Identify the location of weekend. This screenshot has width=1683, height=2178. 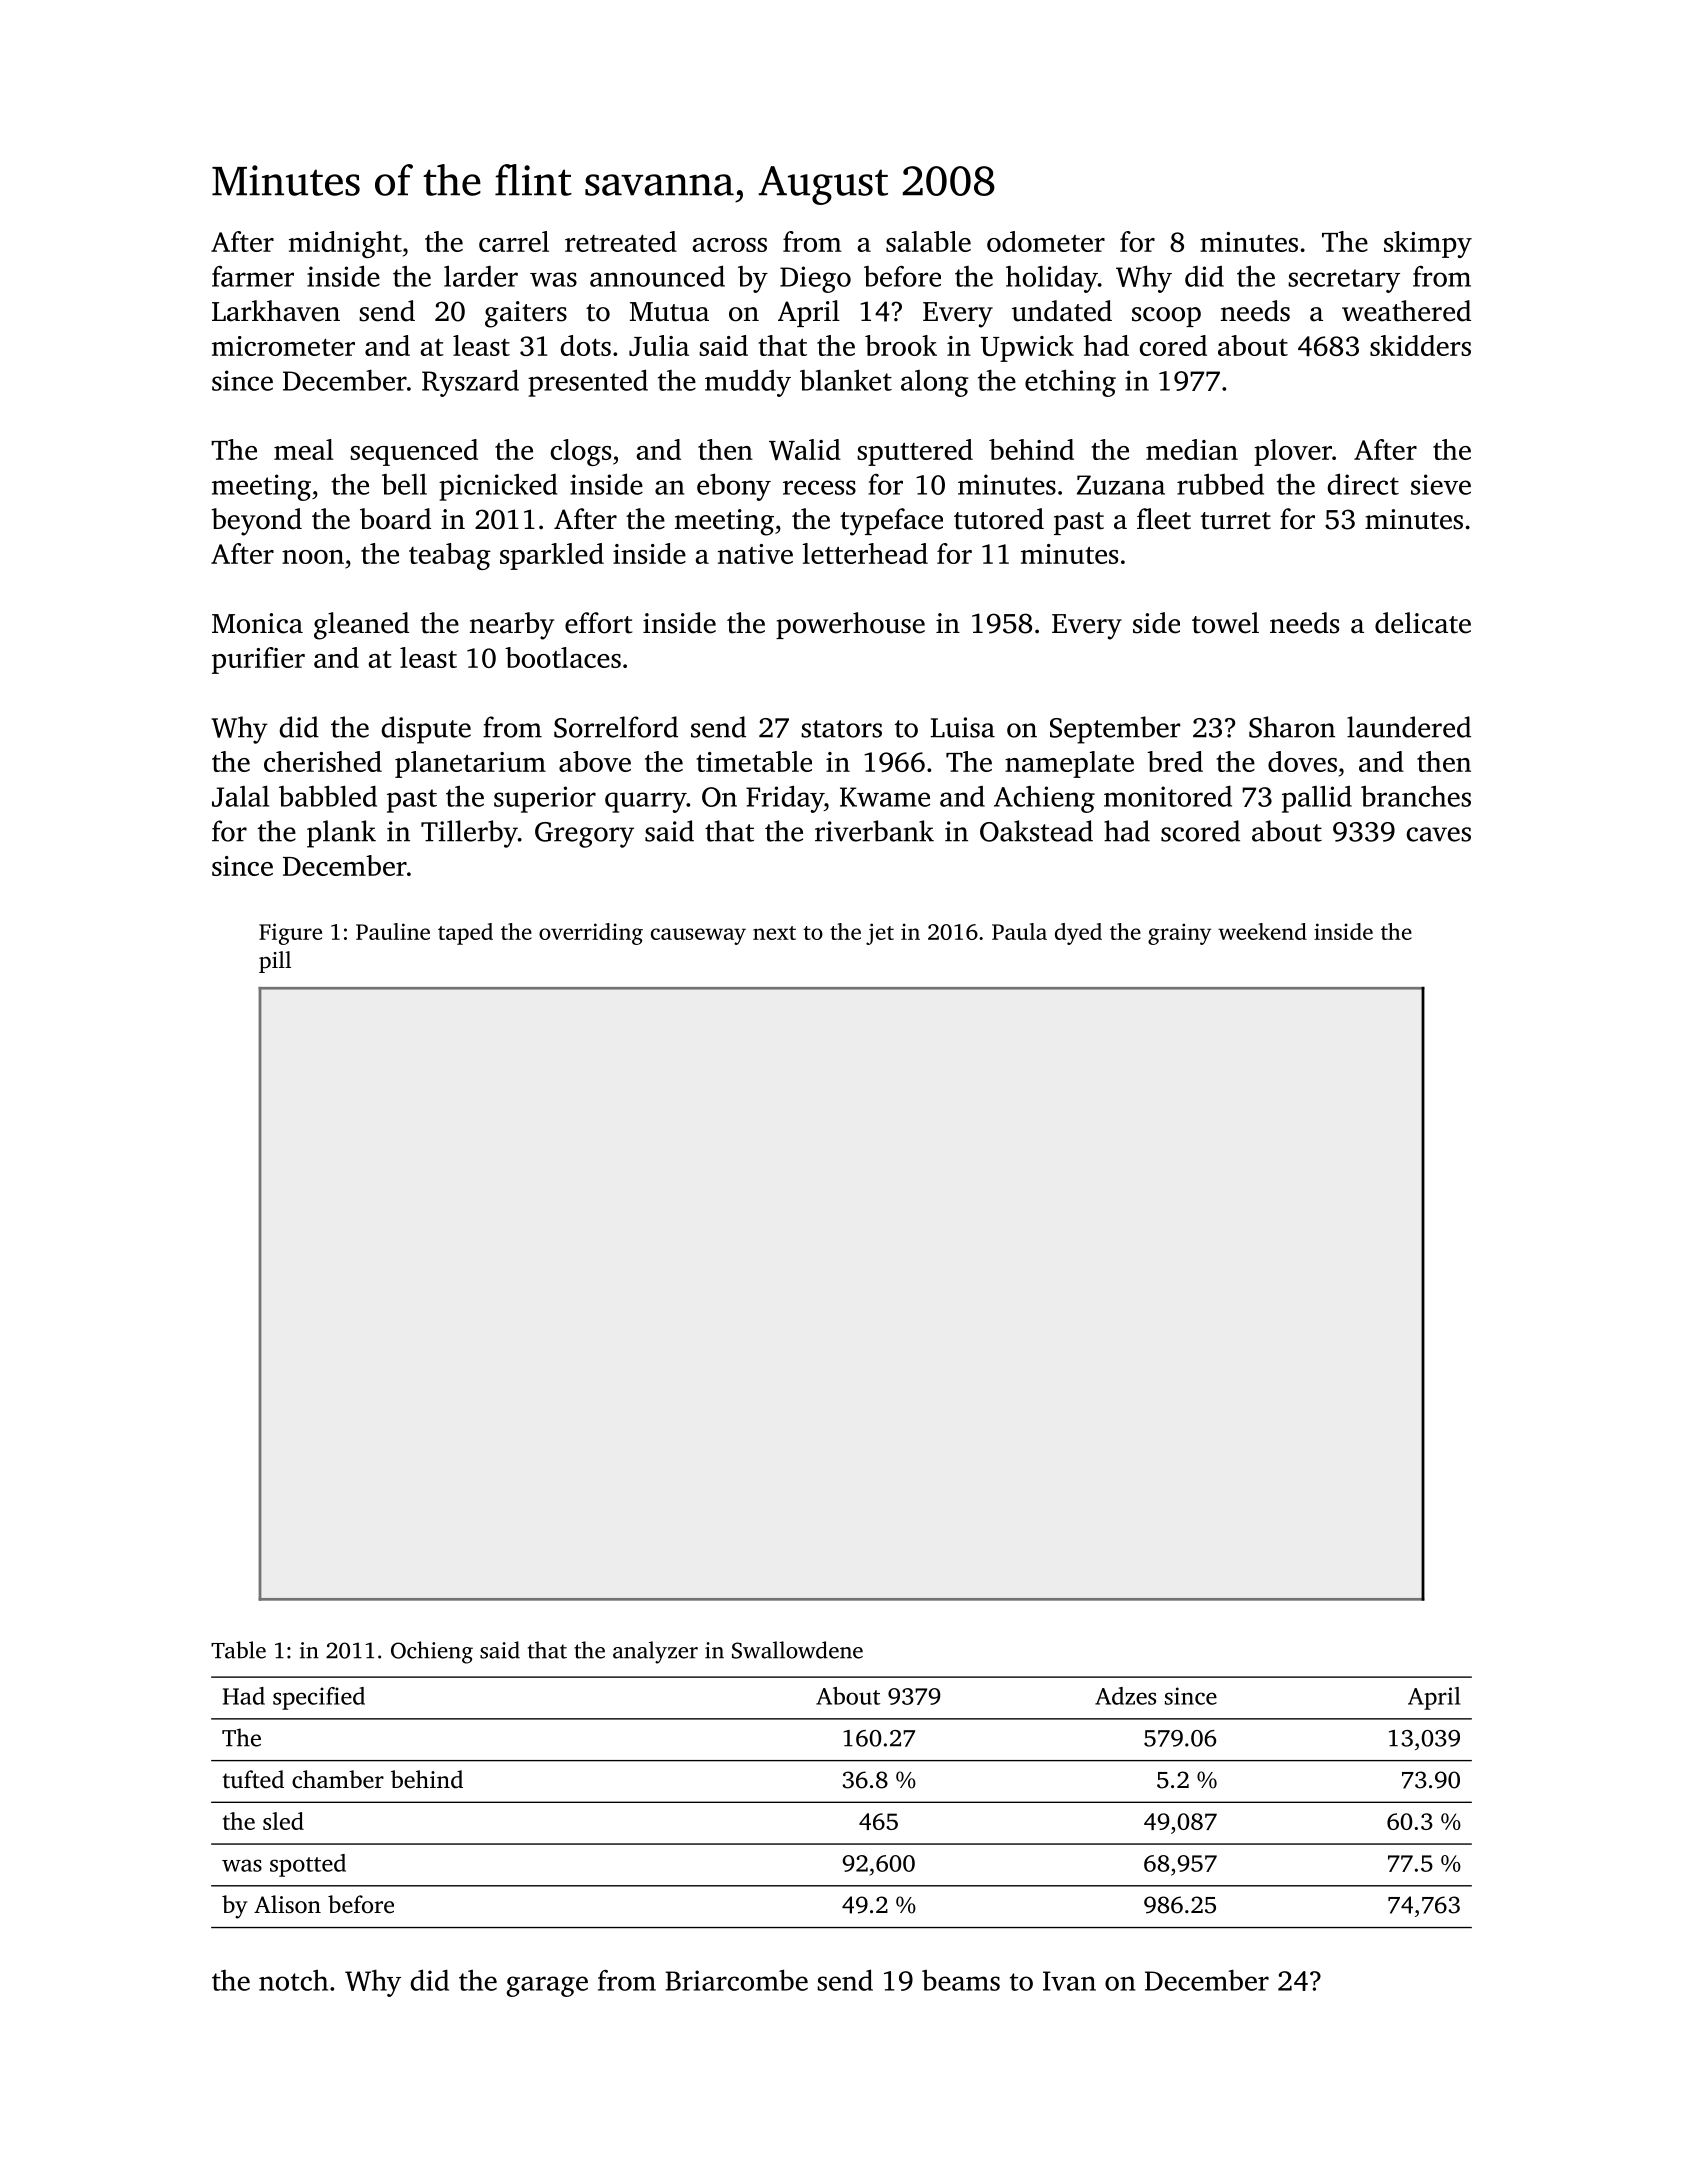
(1262, 931).
